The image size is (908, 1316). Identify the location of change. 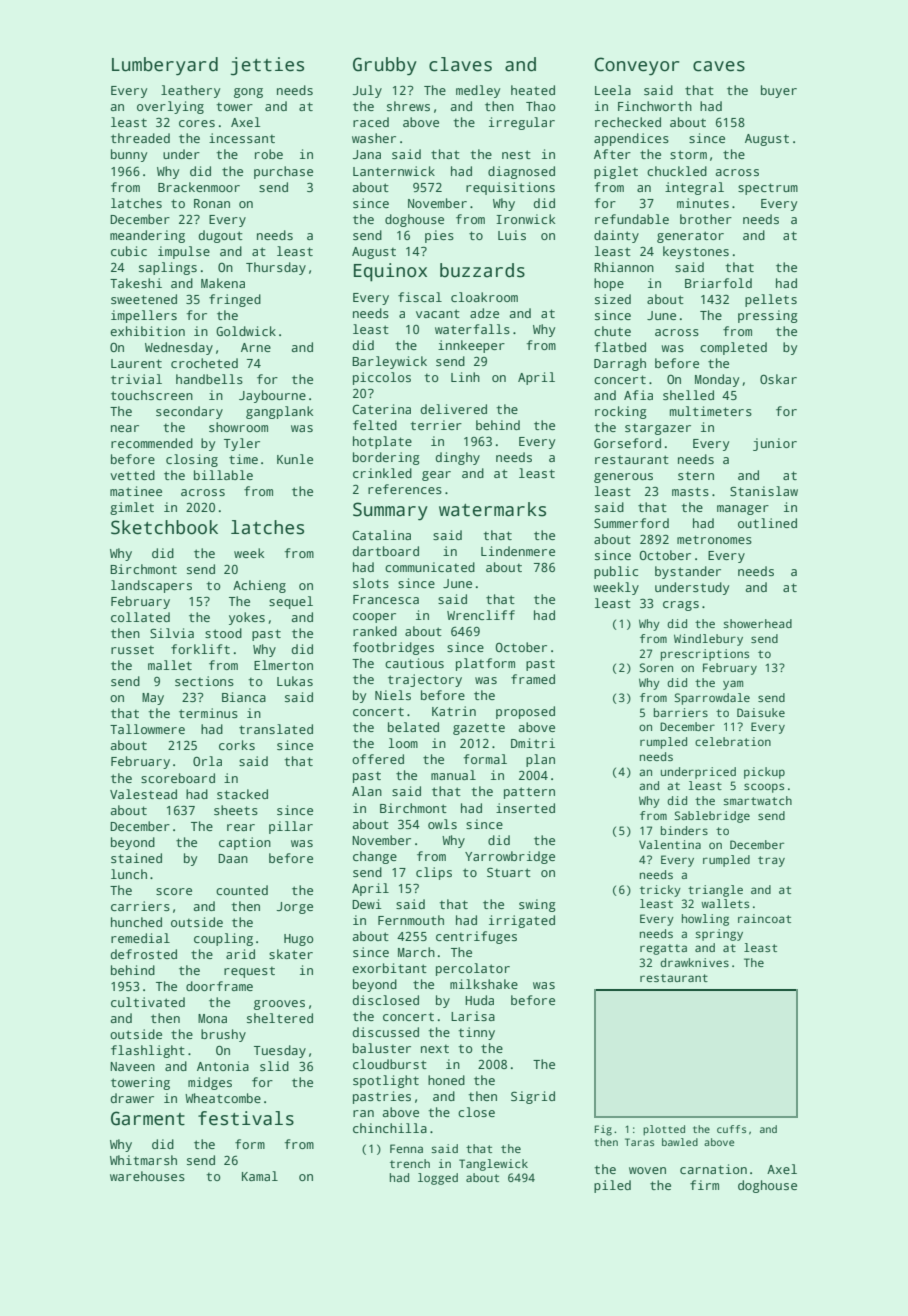
(375, 857).
